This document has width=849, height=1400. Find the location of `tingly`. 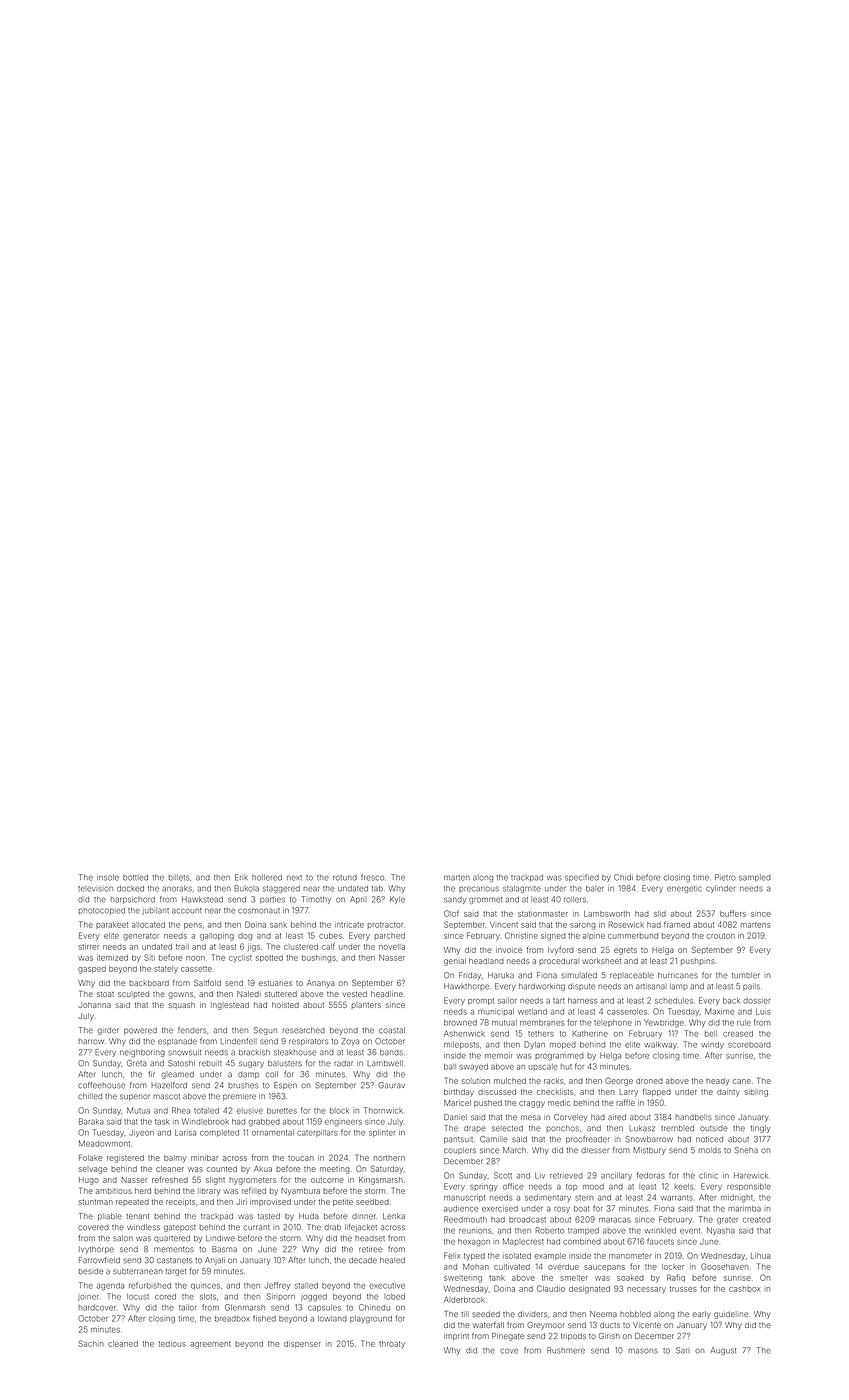

tingly is located at coordinates (761, 1129).
